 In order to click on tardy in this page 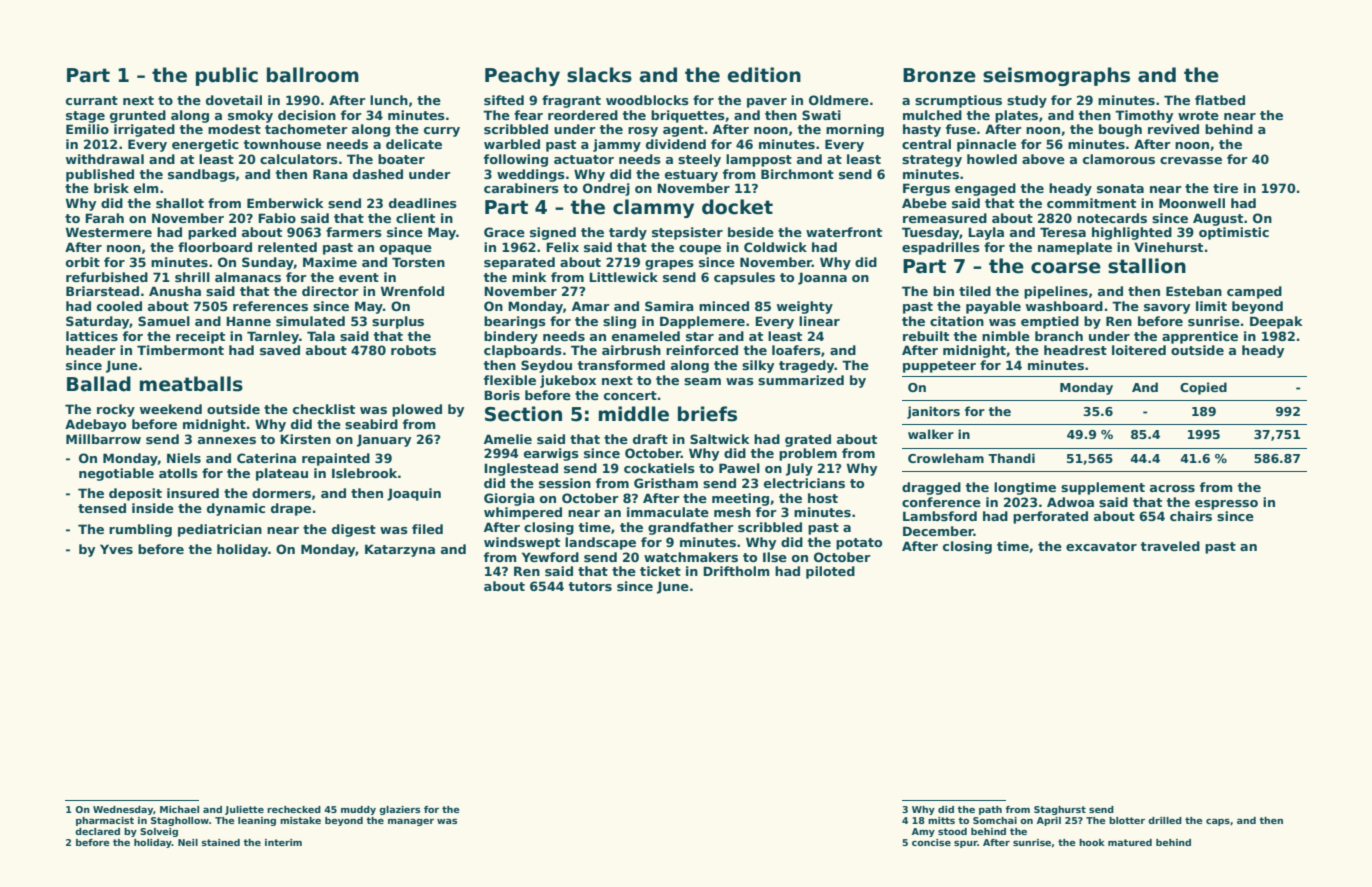, I will do `click(628, 233)`.
